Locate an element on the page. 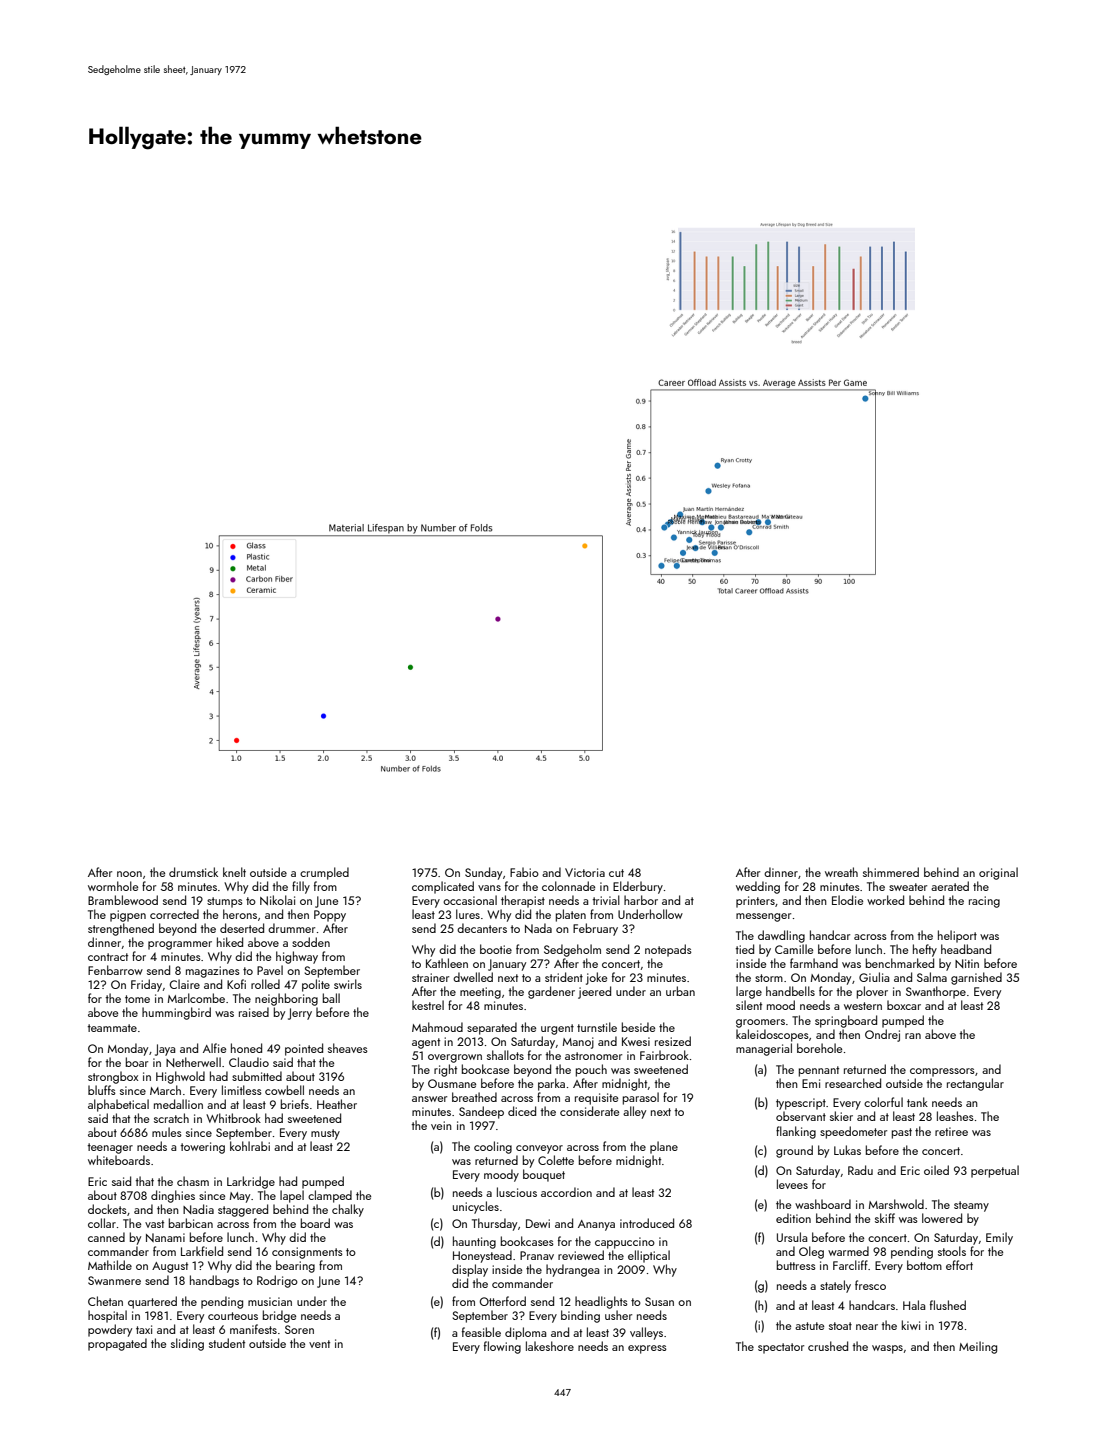 The width and height of the document is (1108, 1434). tank is located at coordinates (917, 1102).
